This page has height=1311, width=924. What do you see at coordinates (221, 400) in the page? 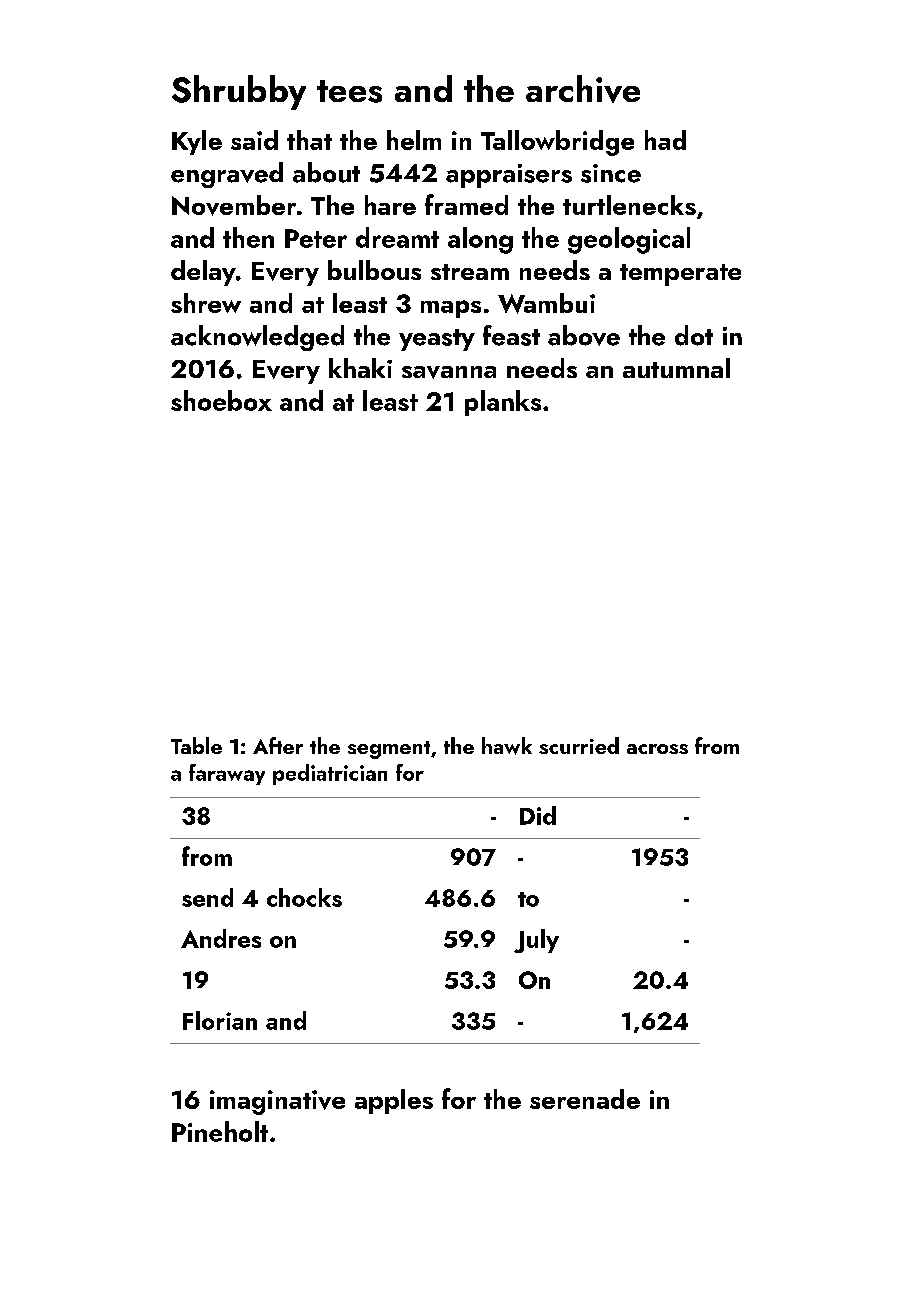
I see `shoebox` at bounding box center [221, 400].
